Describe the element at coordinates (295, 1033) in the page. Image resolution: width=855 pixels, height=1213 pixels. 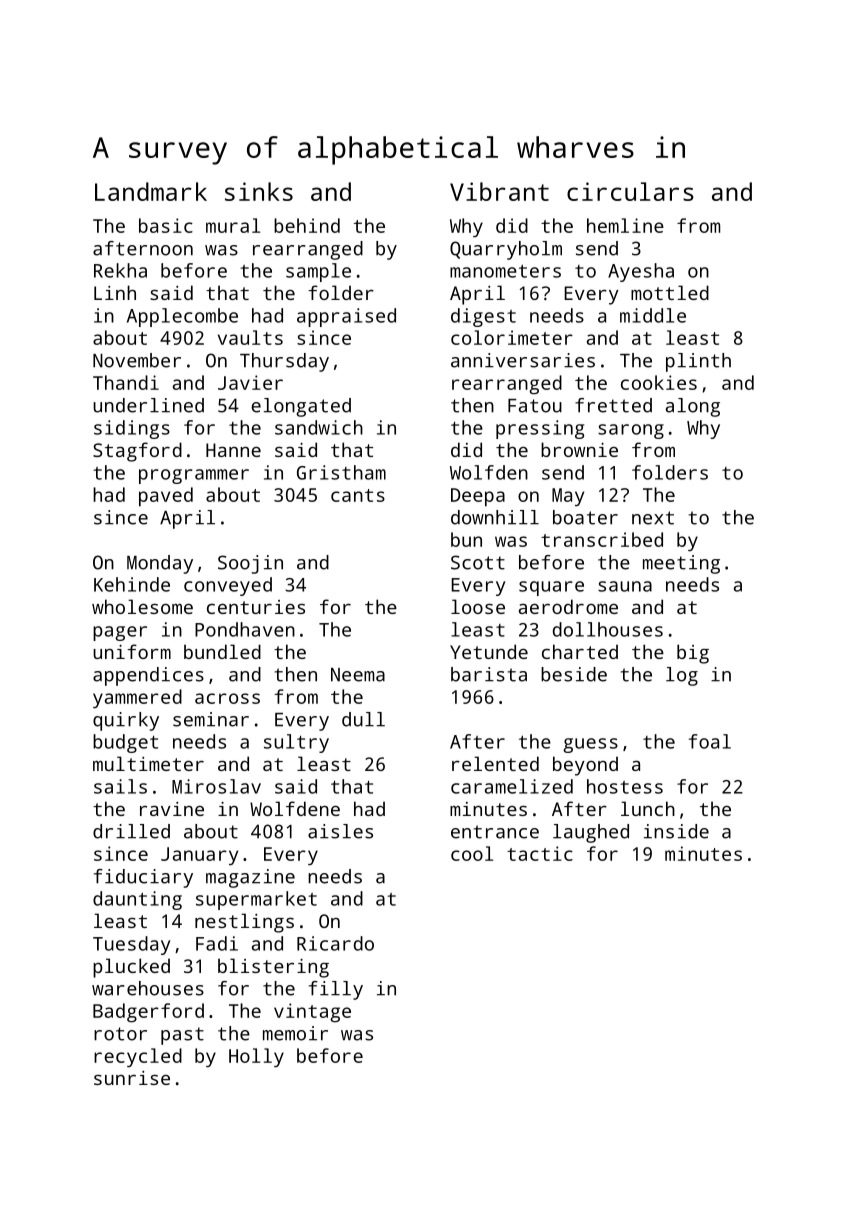
I see `memoir` at that location.
